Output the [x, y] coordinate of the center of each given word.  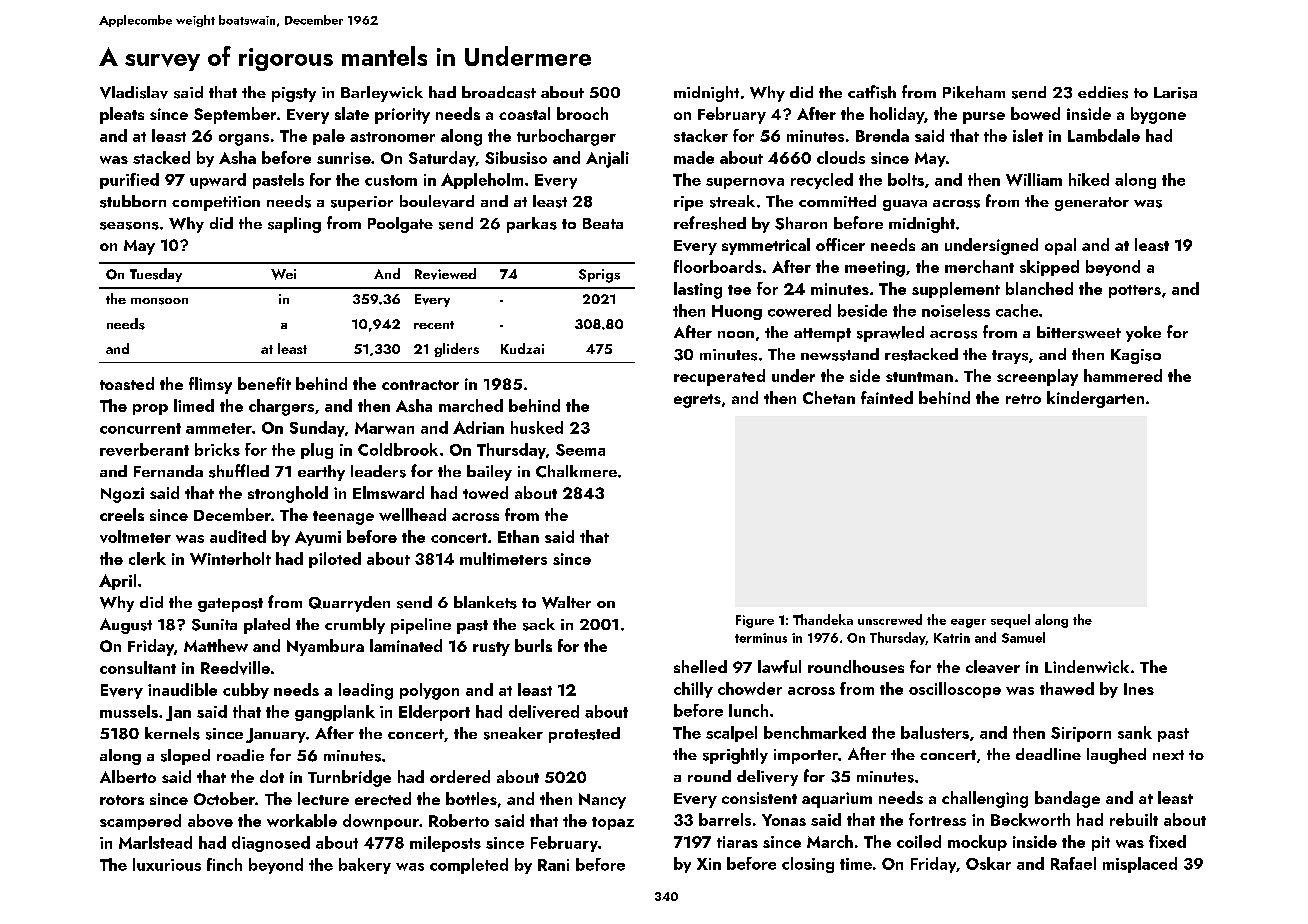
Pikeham [974, 92]
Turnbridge [349, 778]
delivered [544, 711]
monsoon [159, 301]
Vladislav [134, 92]
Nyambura [325, 647]
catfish [872, 92]
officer [840, 244]
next [1168, 755]
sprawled [890, 334]
